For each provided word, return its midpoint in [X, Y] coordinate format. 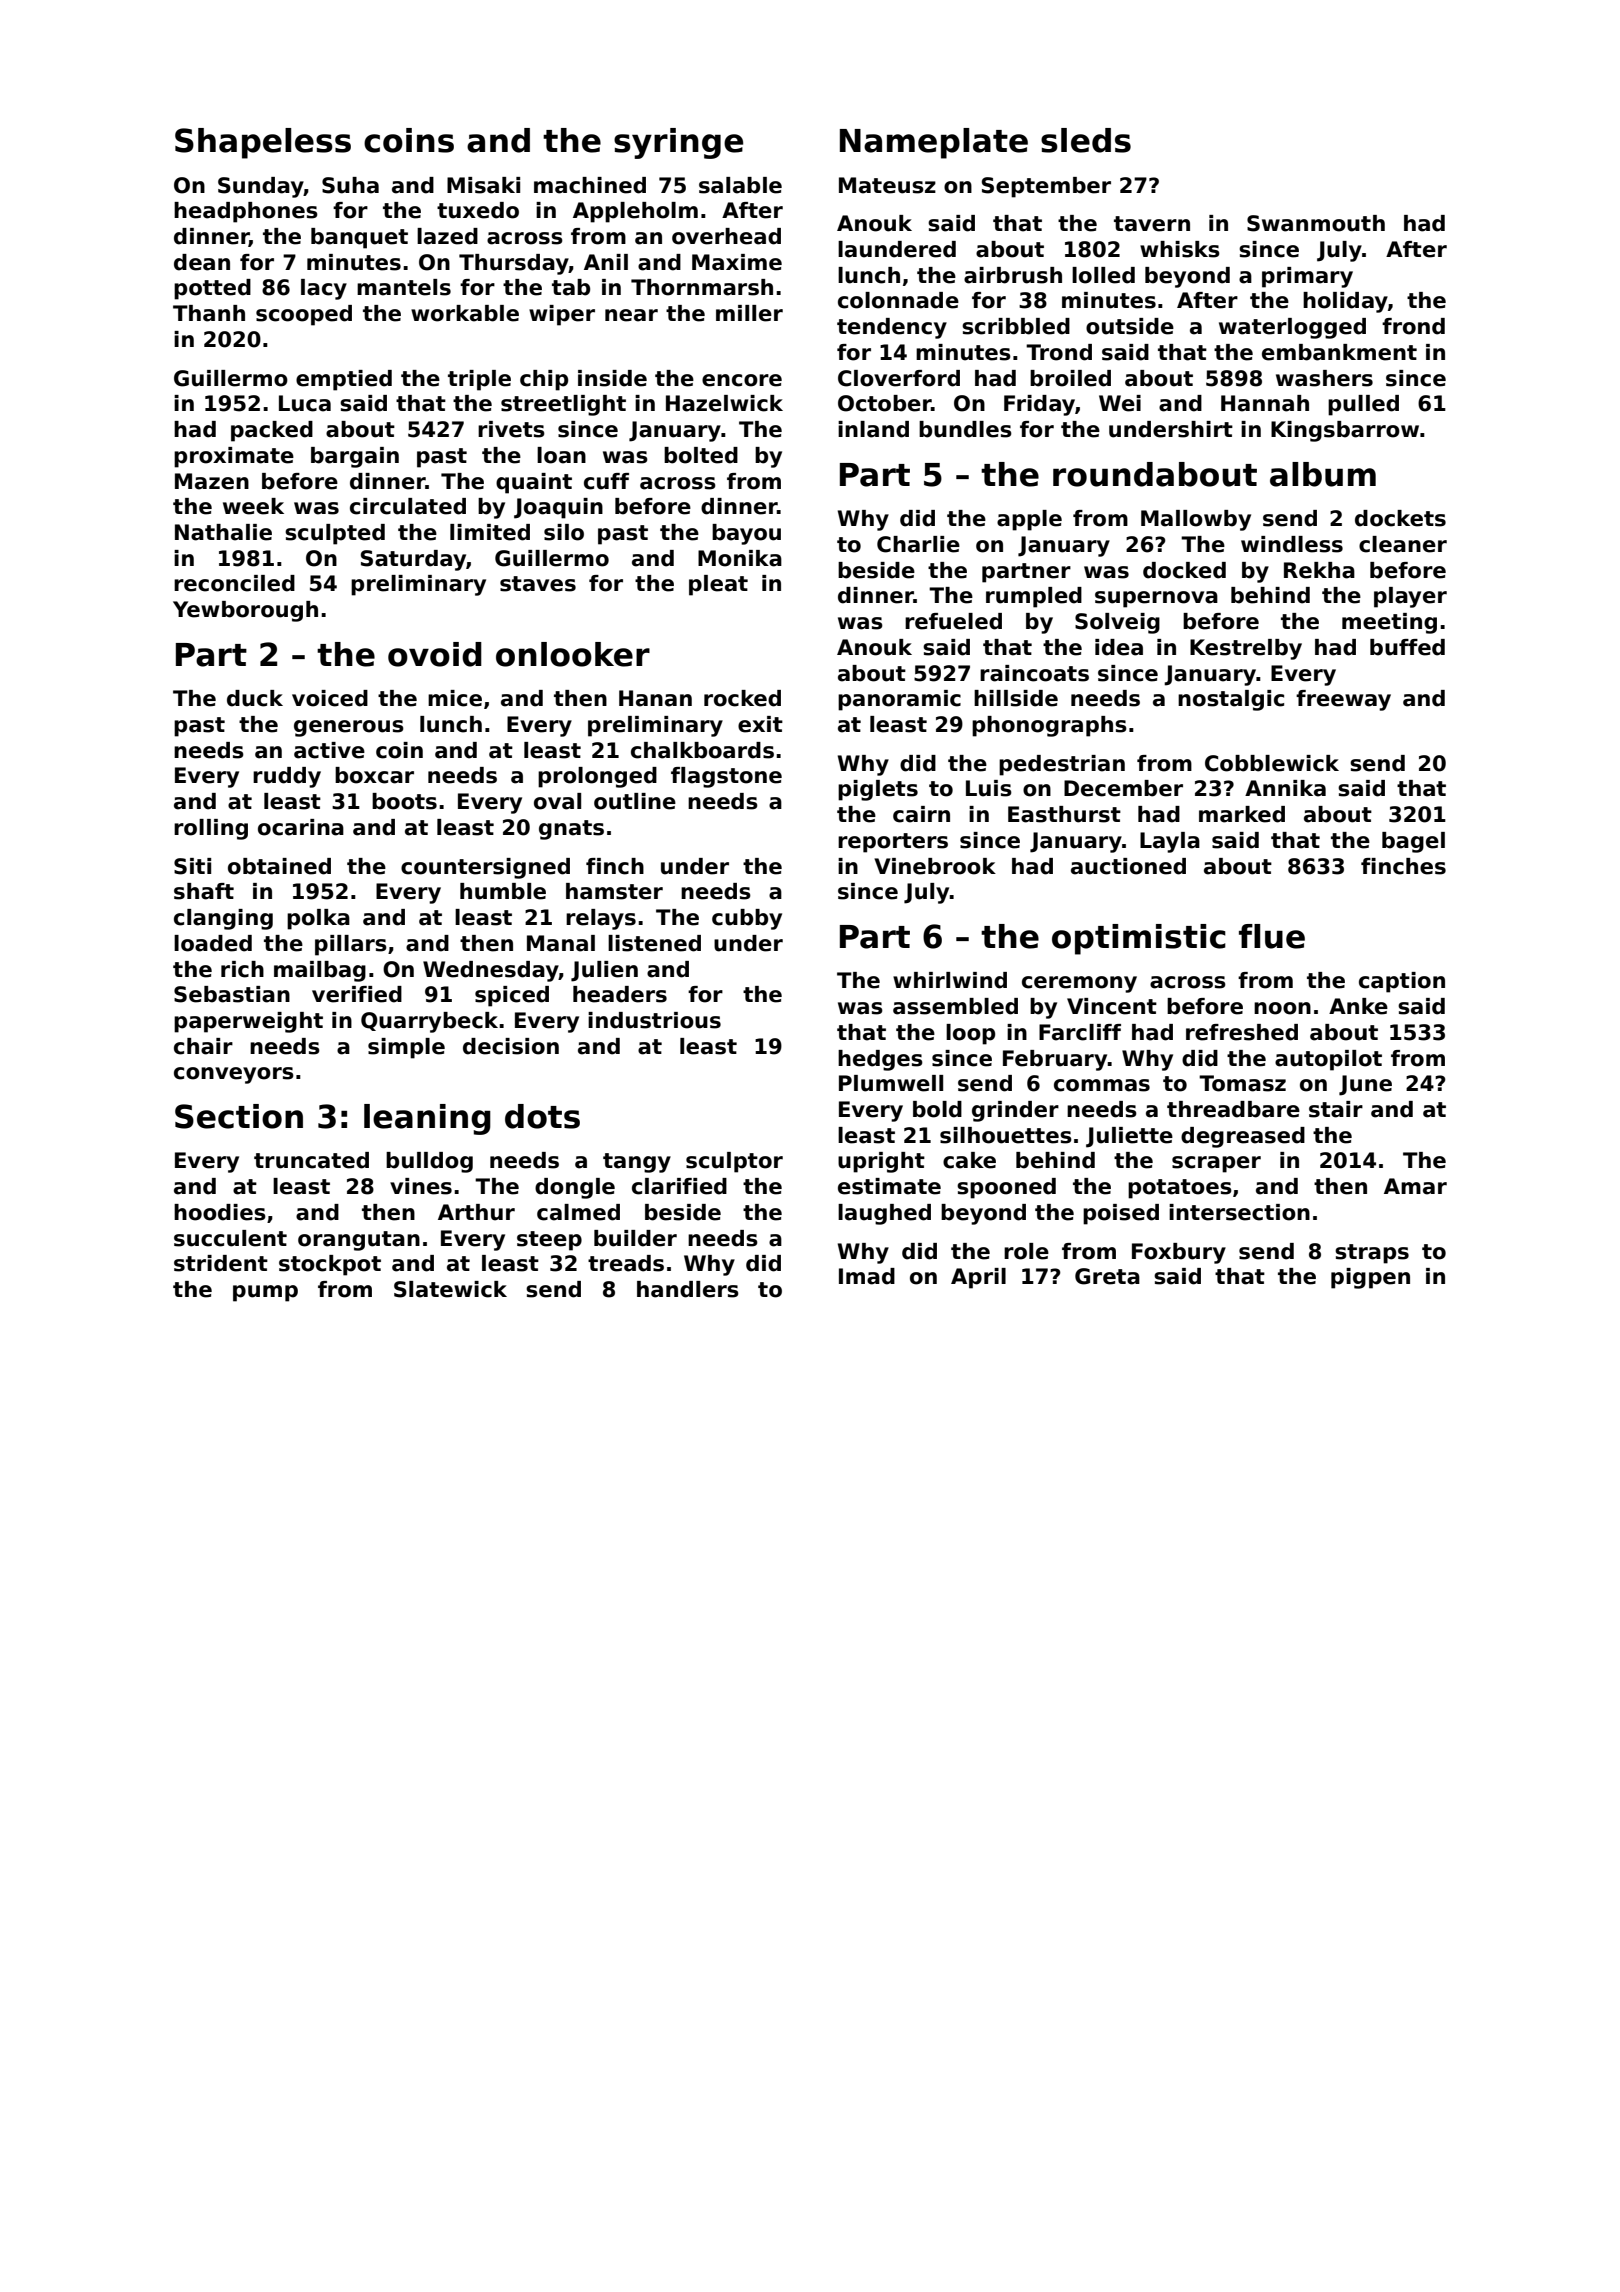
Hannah [1265, 403]
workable [465, 313]
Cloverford [899, 378]
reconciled [234, 583]
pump [265, 1293]
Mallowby [1196, 520]
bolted [701, 455]
